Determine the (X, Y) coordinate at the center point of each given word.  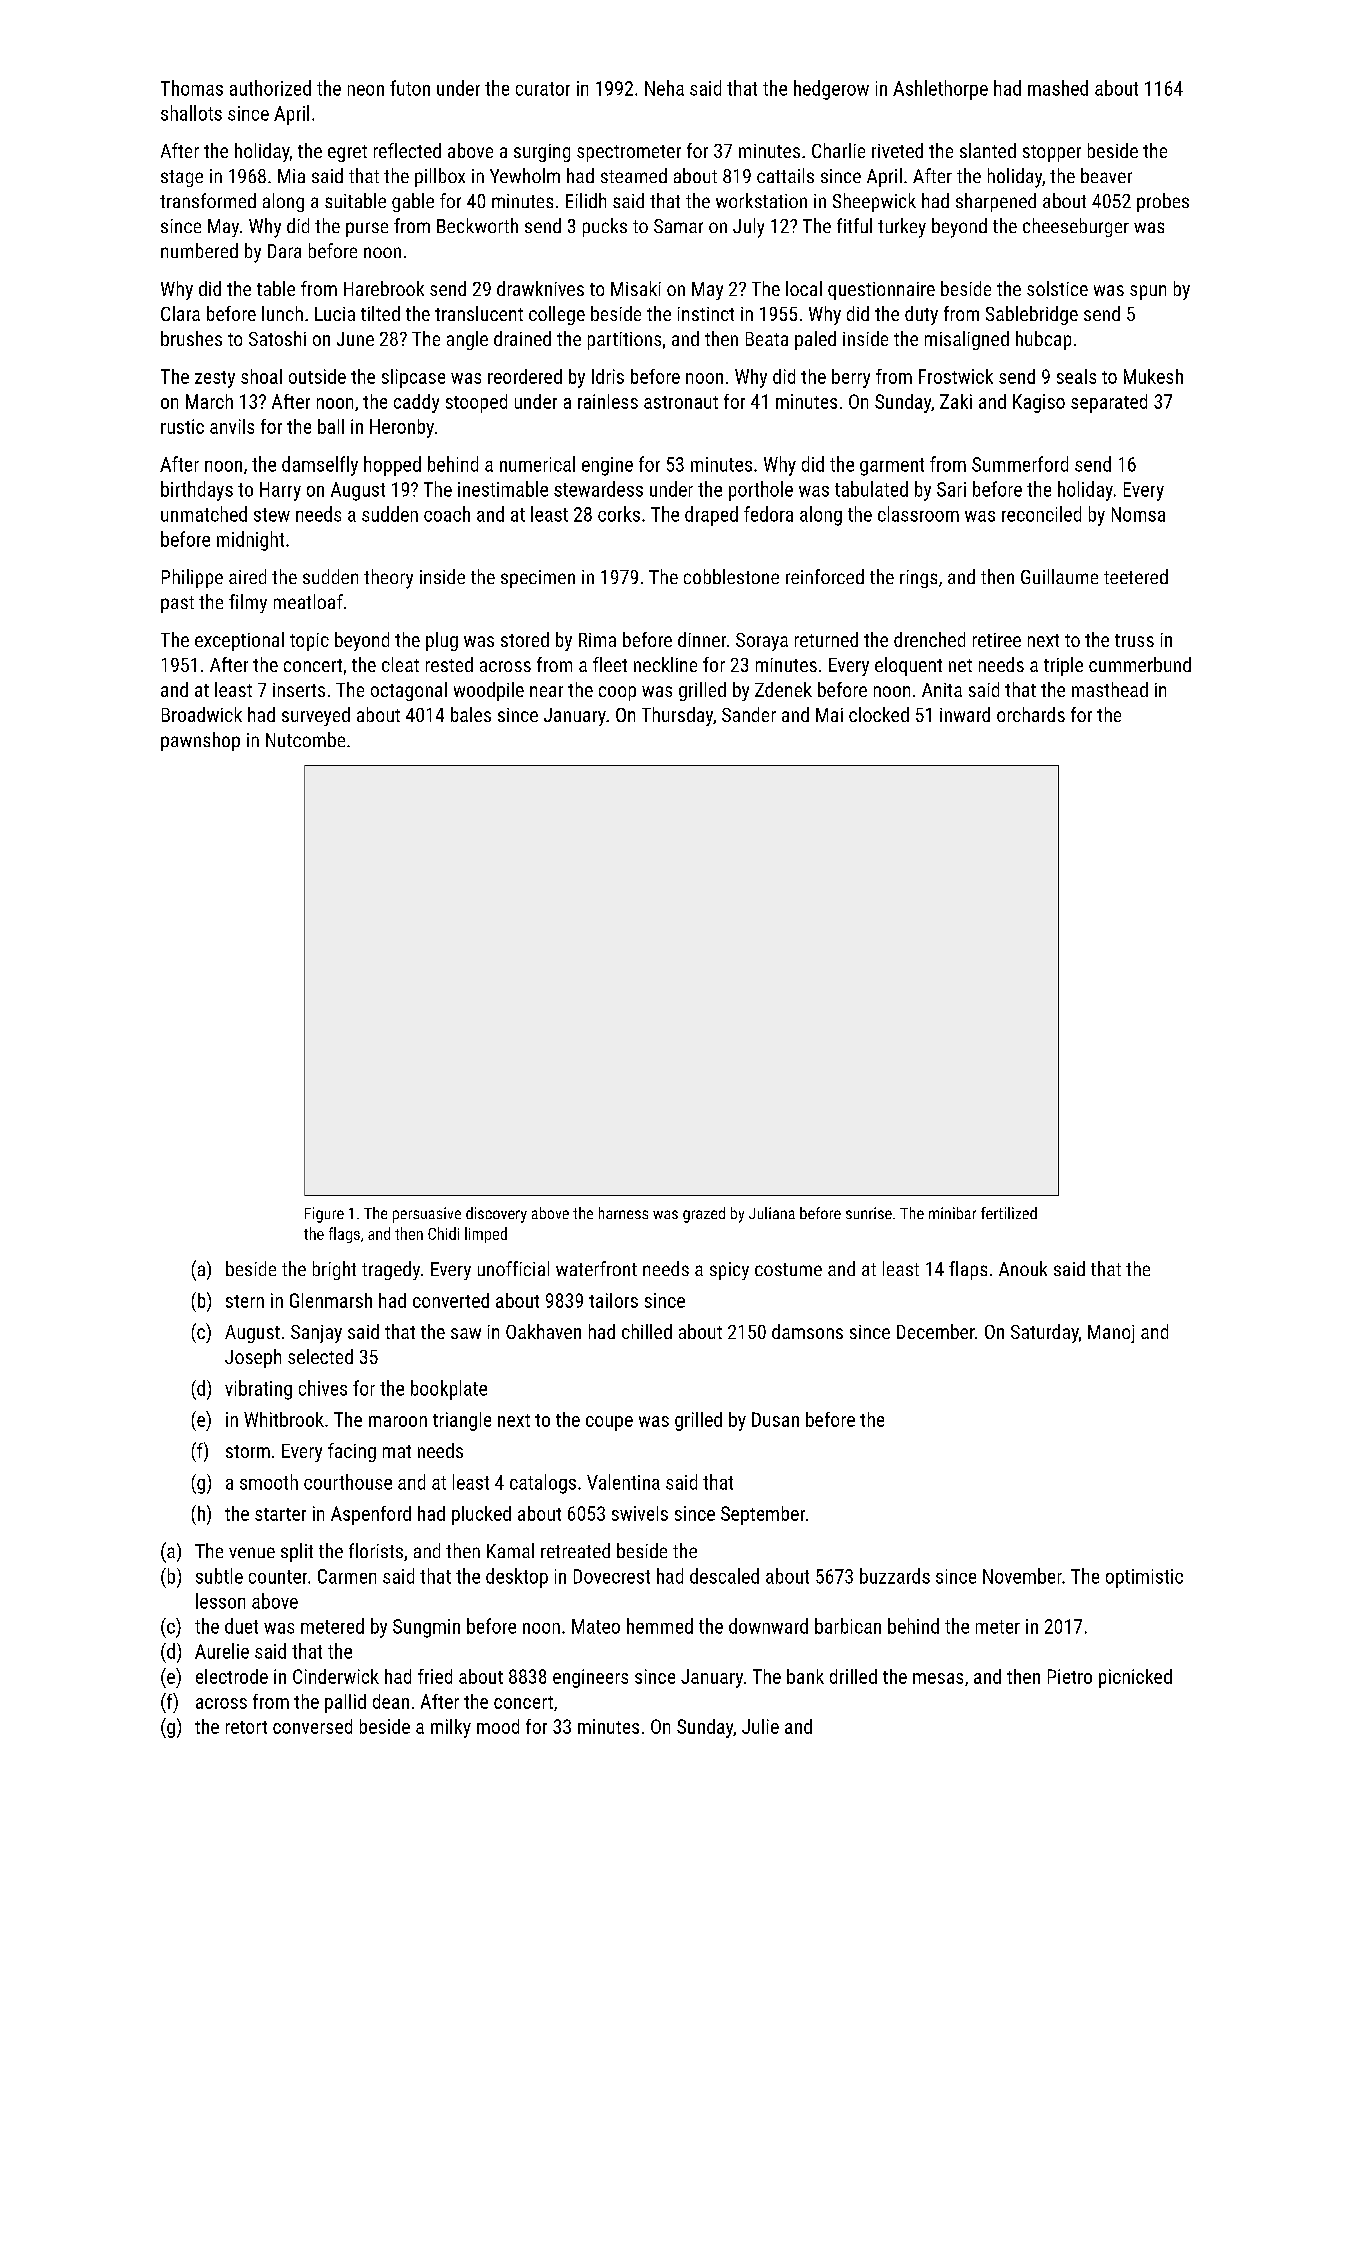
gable (413, 202)
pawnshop (200, 741)
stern (245, 1301)
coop (617, 693)
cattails (785, 175)
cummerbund (1140, 664)
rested (449, 664)
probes (1163, 202)
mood (498, 1726)
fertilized (1009, 1213)
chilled (647, 1331)
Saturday (1045, 1333)
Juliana (772, 1213)
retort (246, 1727)
